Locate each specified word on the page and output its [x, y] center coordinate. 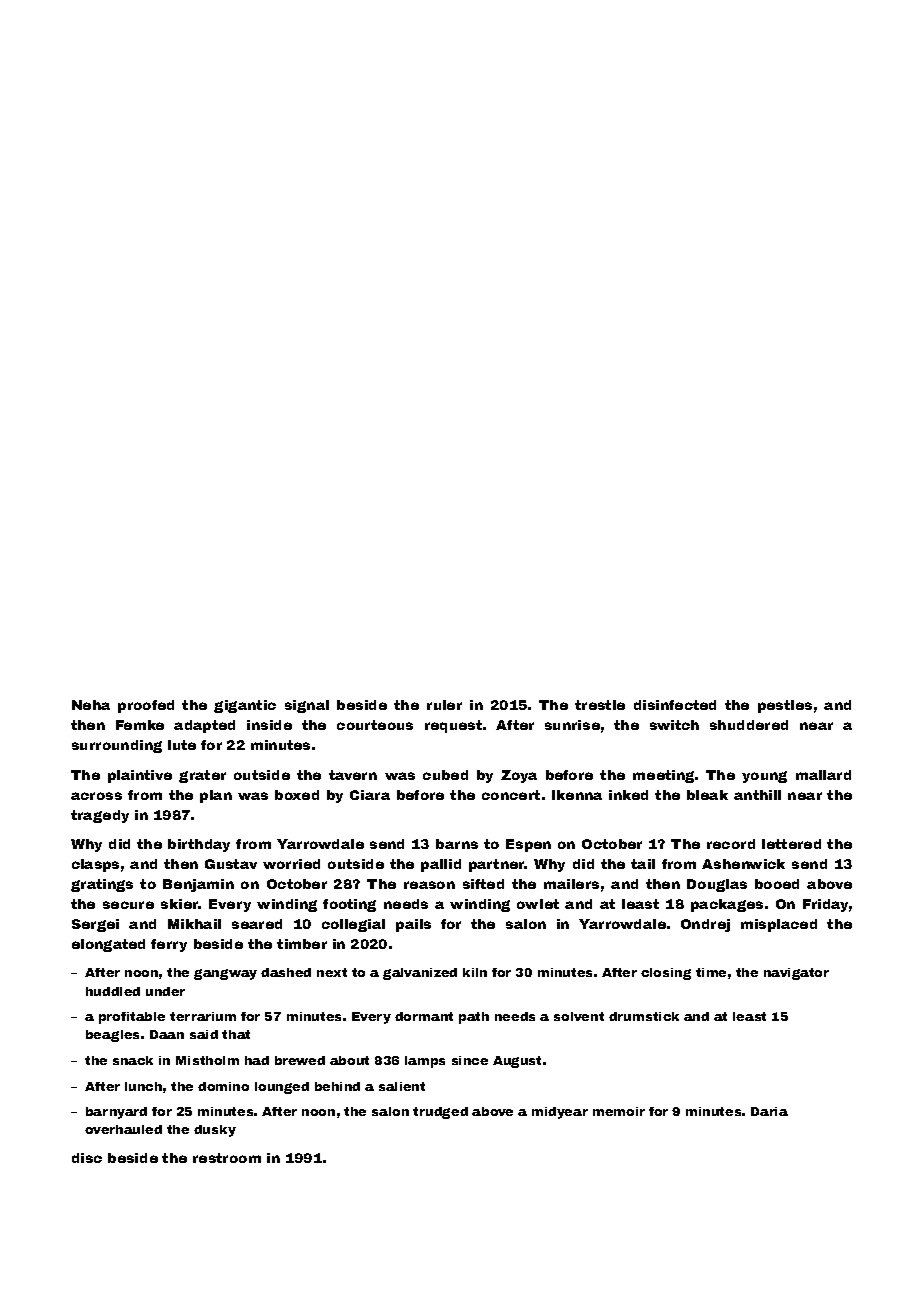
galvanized [420, 974]
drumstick [644, 1016]
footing [349, 905]
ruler [444, 705]
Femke [140, 725]
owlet [538, 904]
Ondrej [705, 925]
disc [87, 1158]
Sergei [95, 925]
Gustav [231, 864]
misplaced [779, 925]
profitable [132, 1018]
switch [674, 725]
